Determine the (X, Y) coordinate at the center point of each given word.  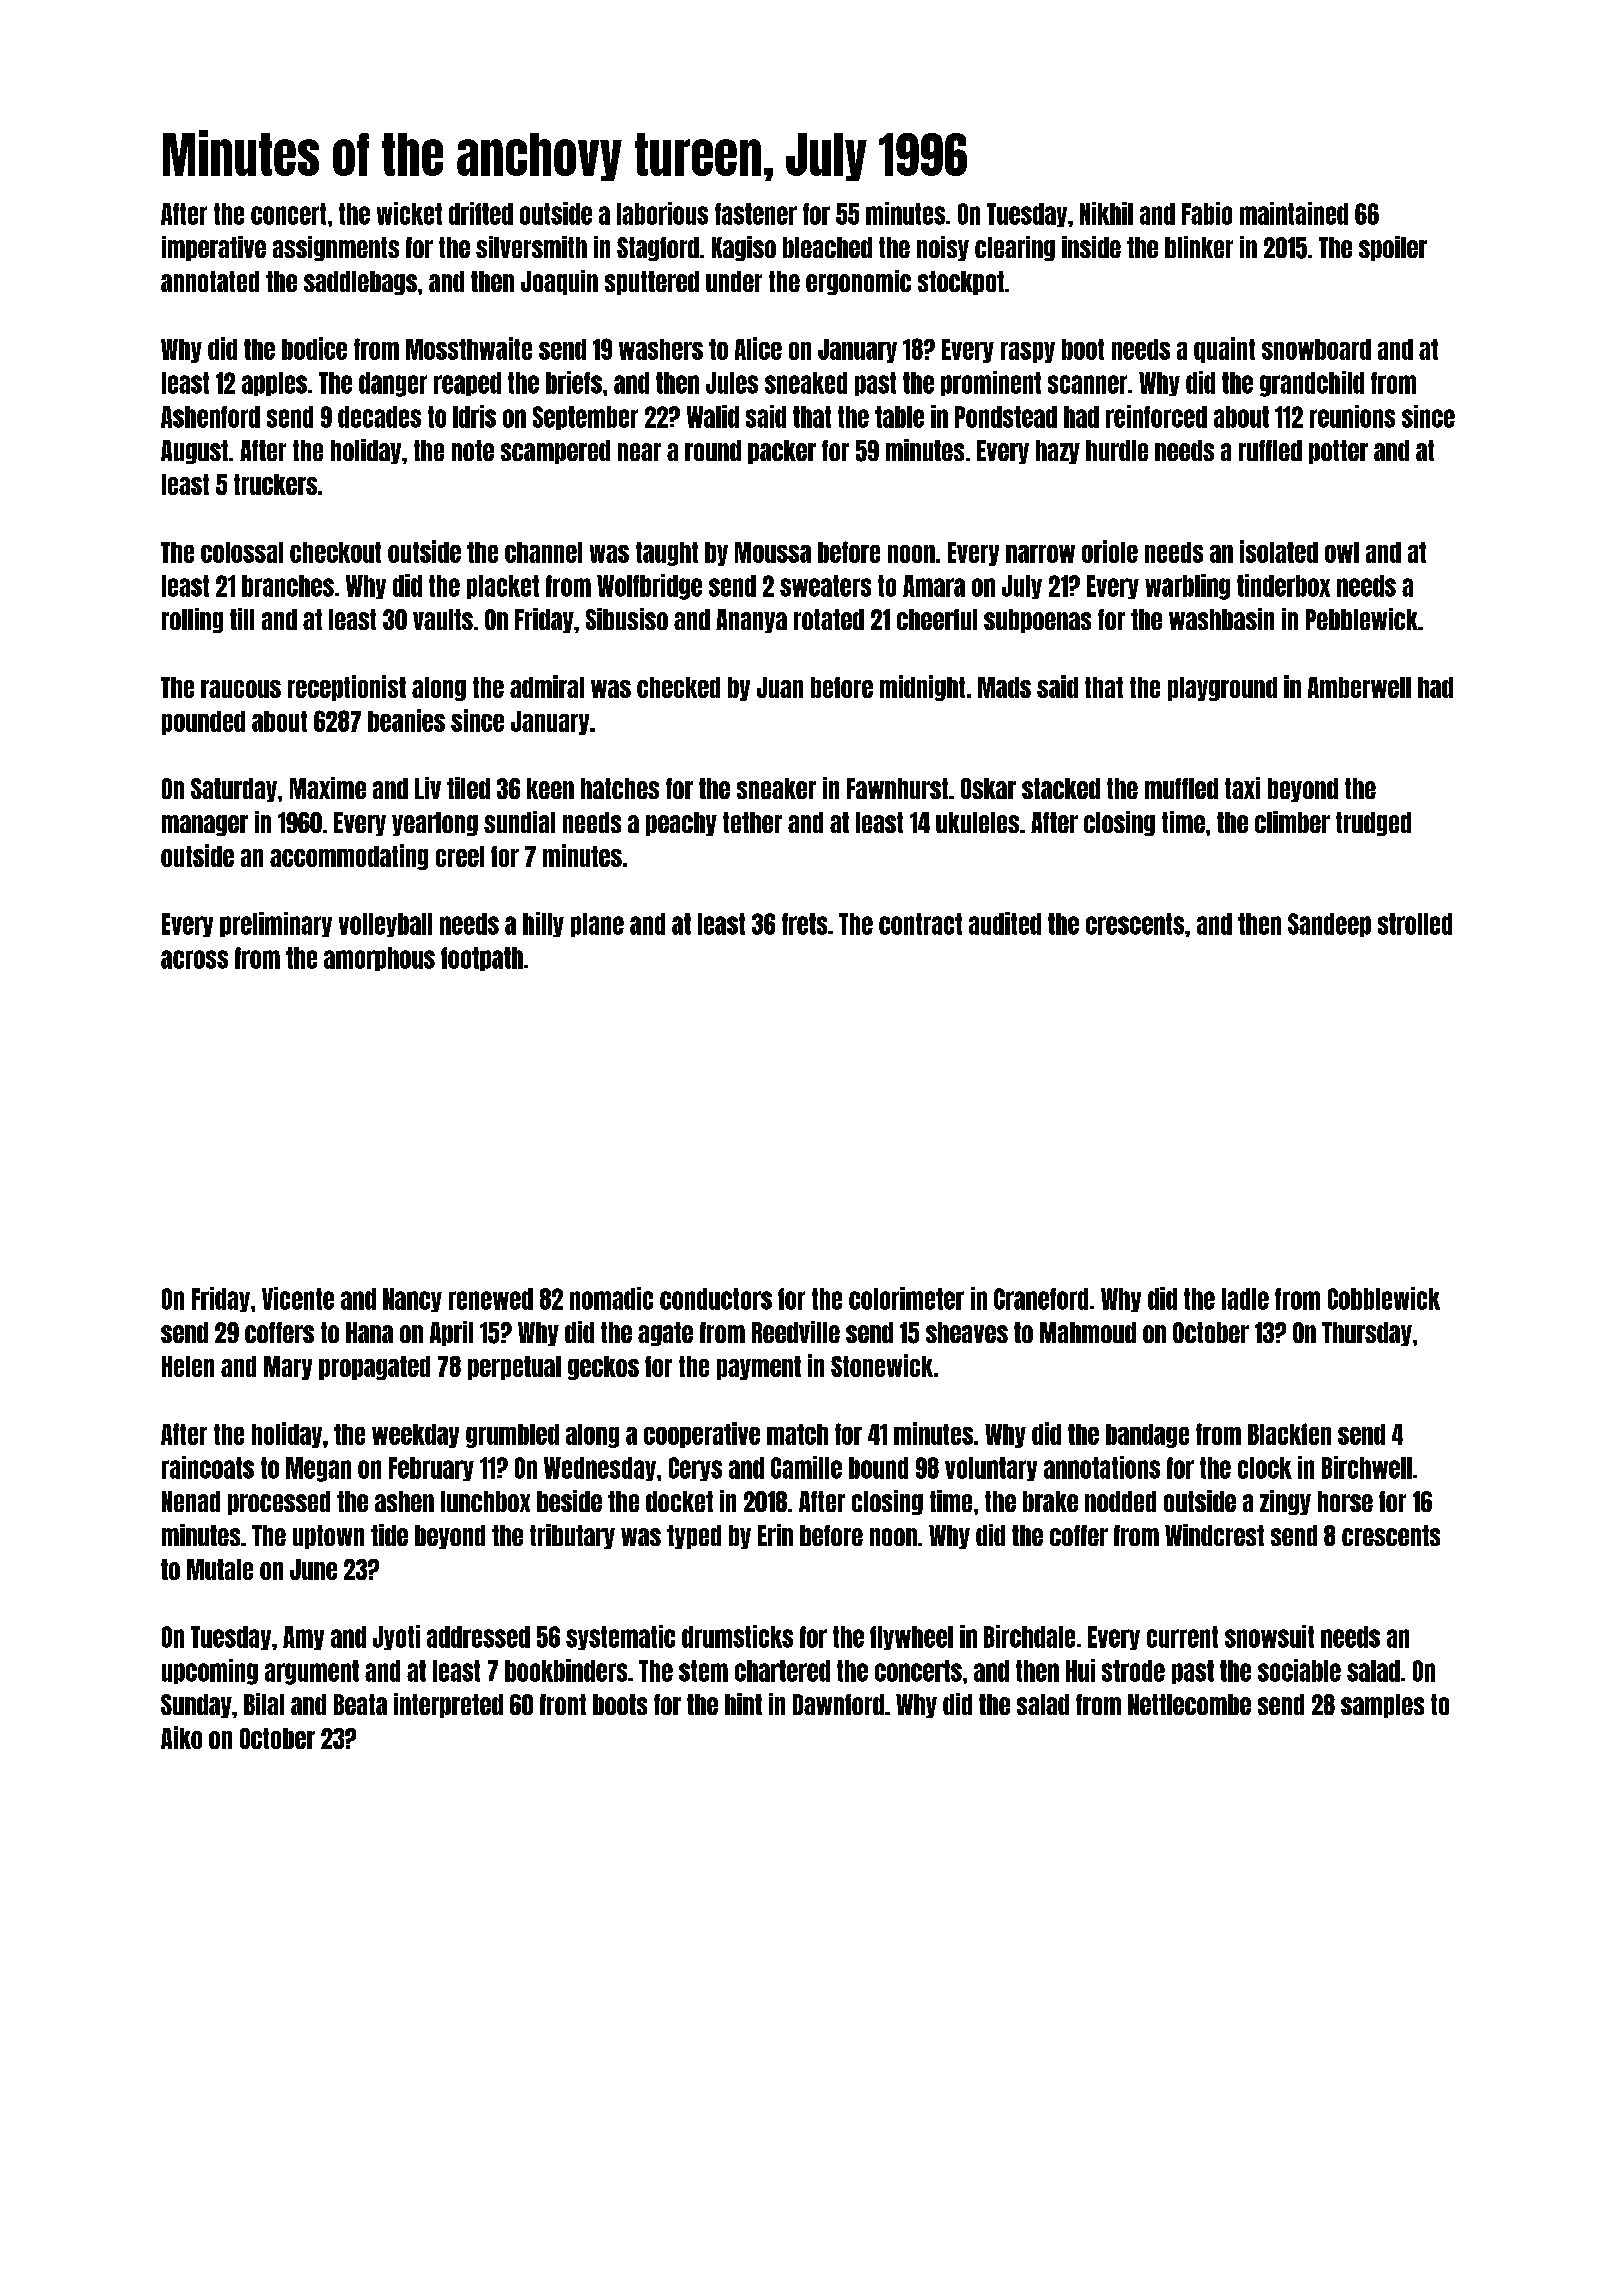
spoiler (1393, 248)
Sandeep (1329, 925)
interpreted (448, 1705)
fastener (756, 214)
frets (804, 924)
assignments (336, 248)
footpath (482, 959)
